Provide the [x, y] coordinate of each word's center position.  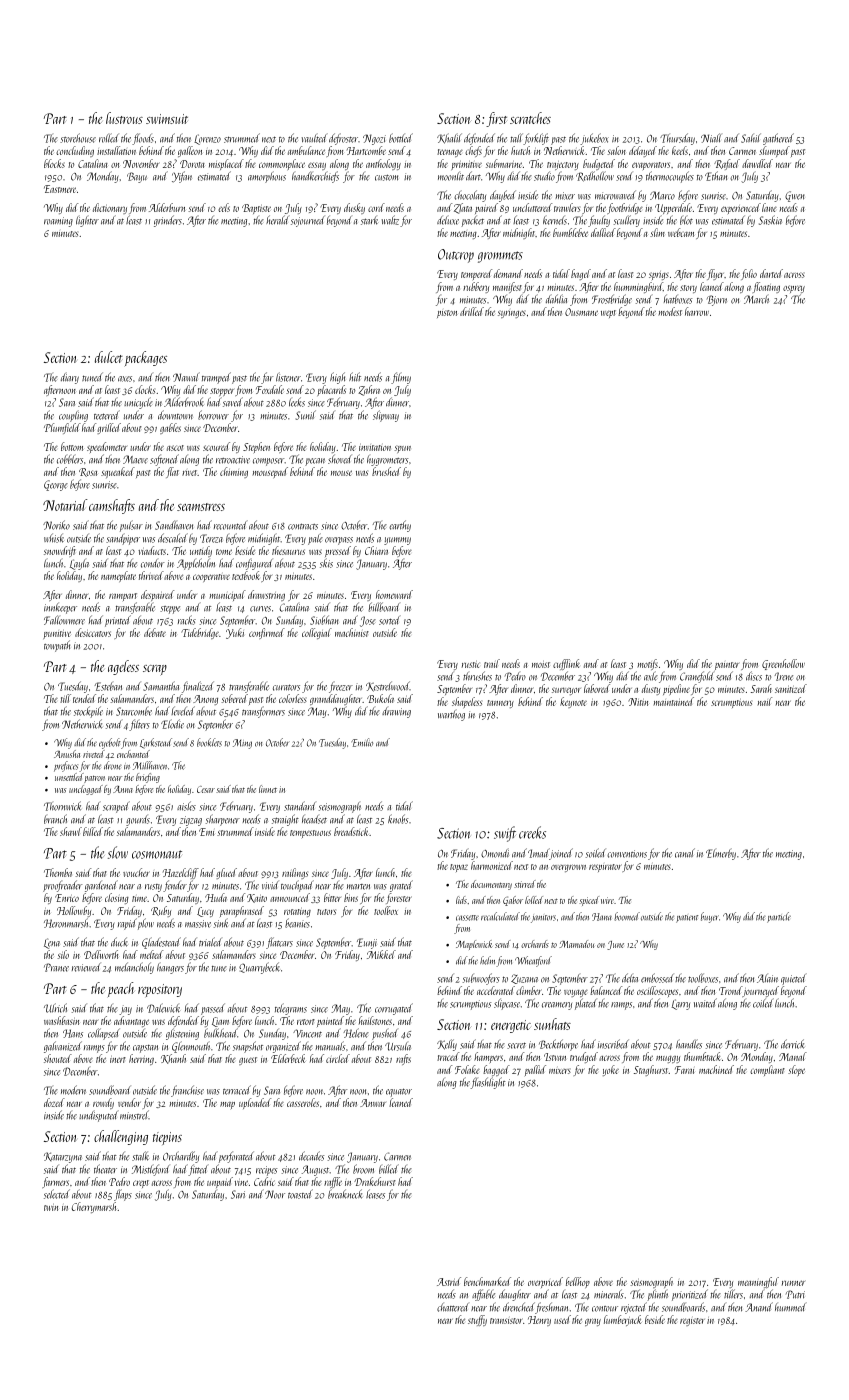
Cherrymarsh [94, 1207]
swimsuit [167, 119]
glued [226, 873]
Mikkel [381, 954]
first [496, 119]
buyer [710, 917]
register [692, 1322]
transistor [506, 1321]
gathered [778, 139]
